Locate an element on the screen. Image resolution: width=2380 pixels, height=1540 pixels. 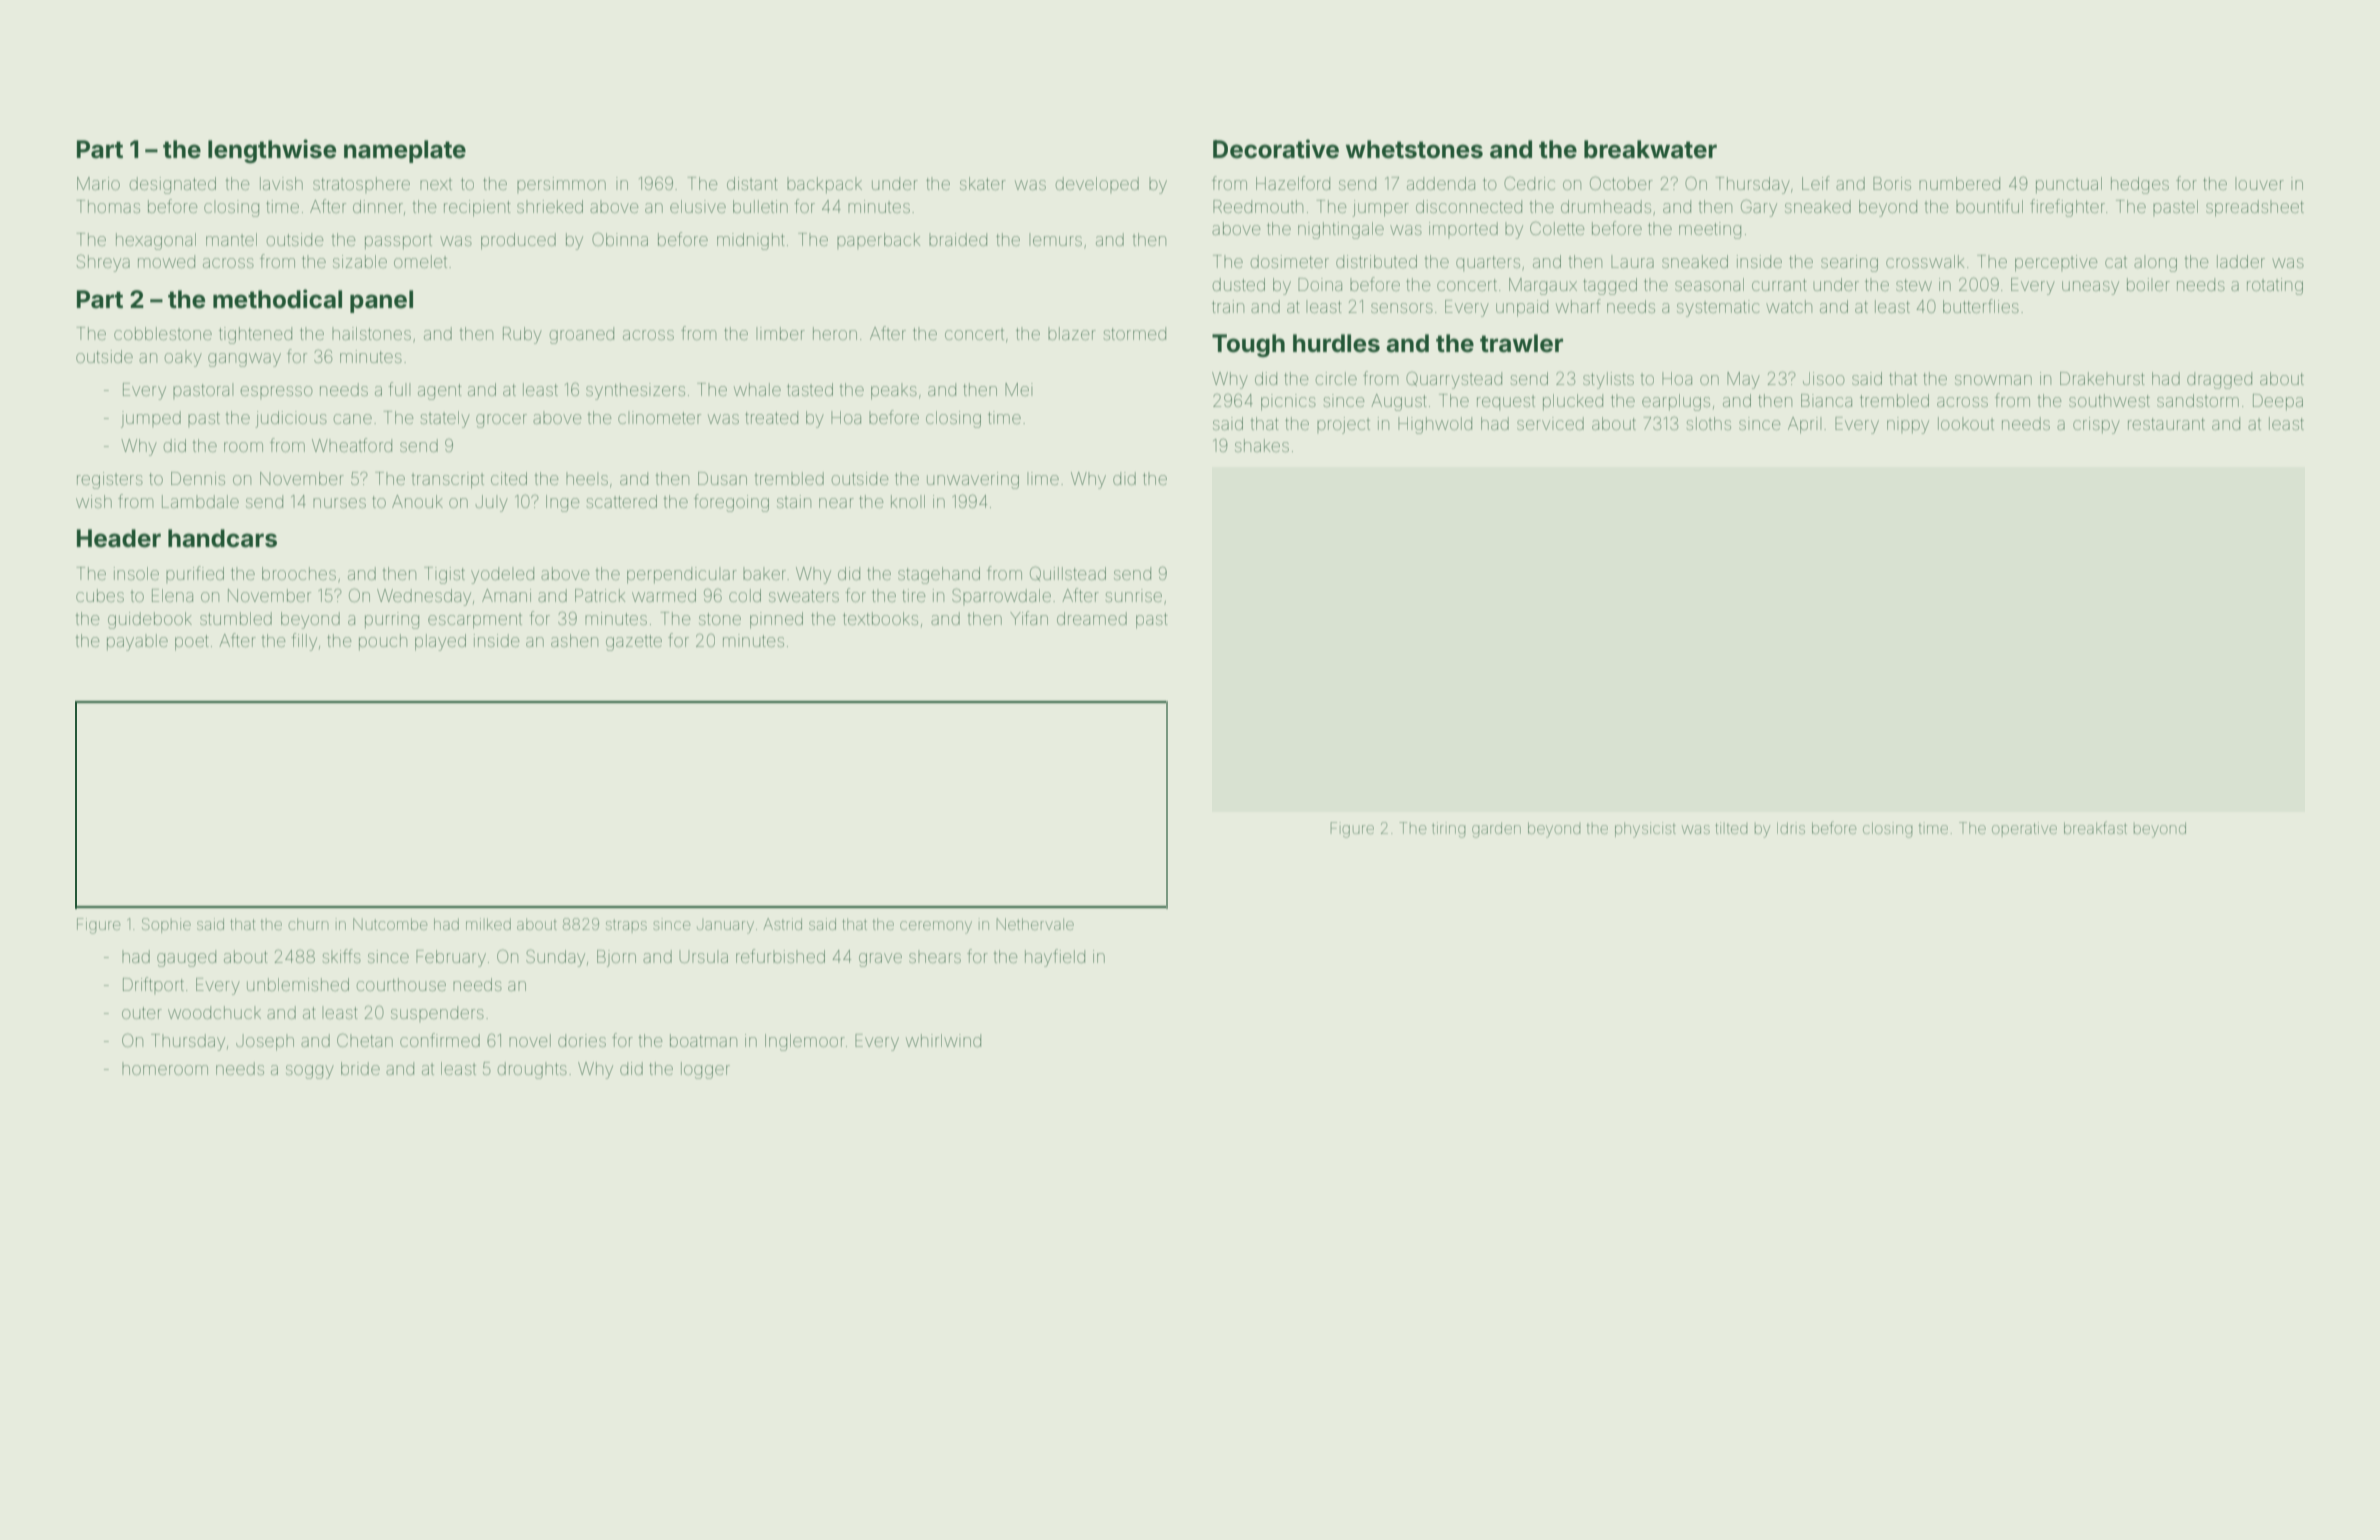
Elena is located at coordinates (172, 595).
